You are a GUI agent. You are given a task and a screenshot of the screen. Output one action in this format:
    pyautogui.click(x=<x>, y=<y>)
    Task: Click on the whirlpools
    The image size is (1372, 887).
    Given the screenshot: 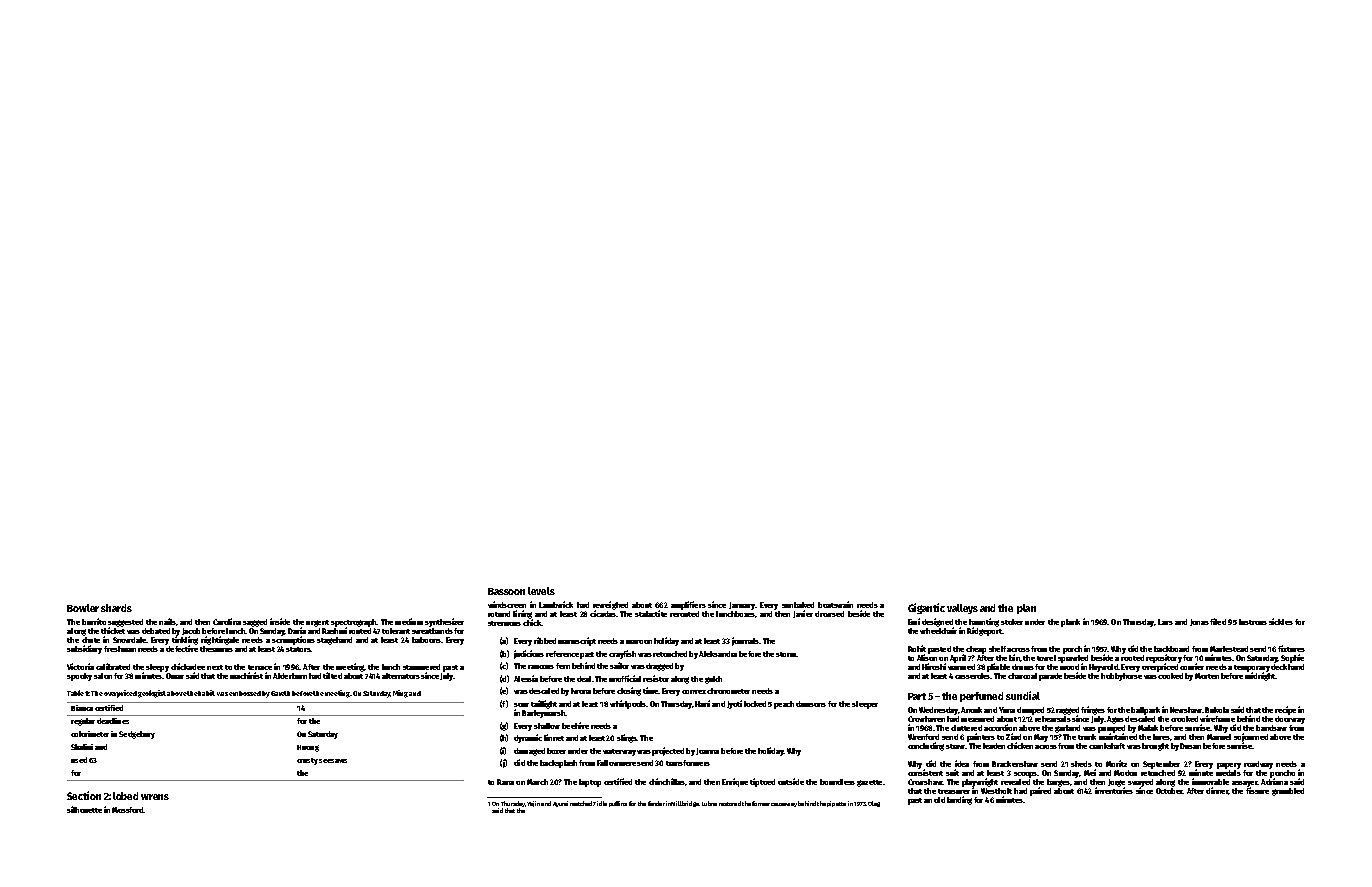 What is the action you would take?
    pyautogui.click(x=628, y=704)
